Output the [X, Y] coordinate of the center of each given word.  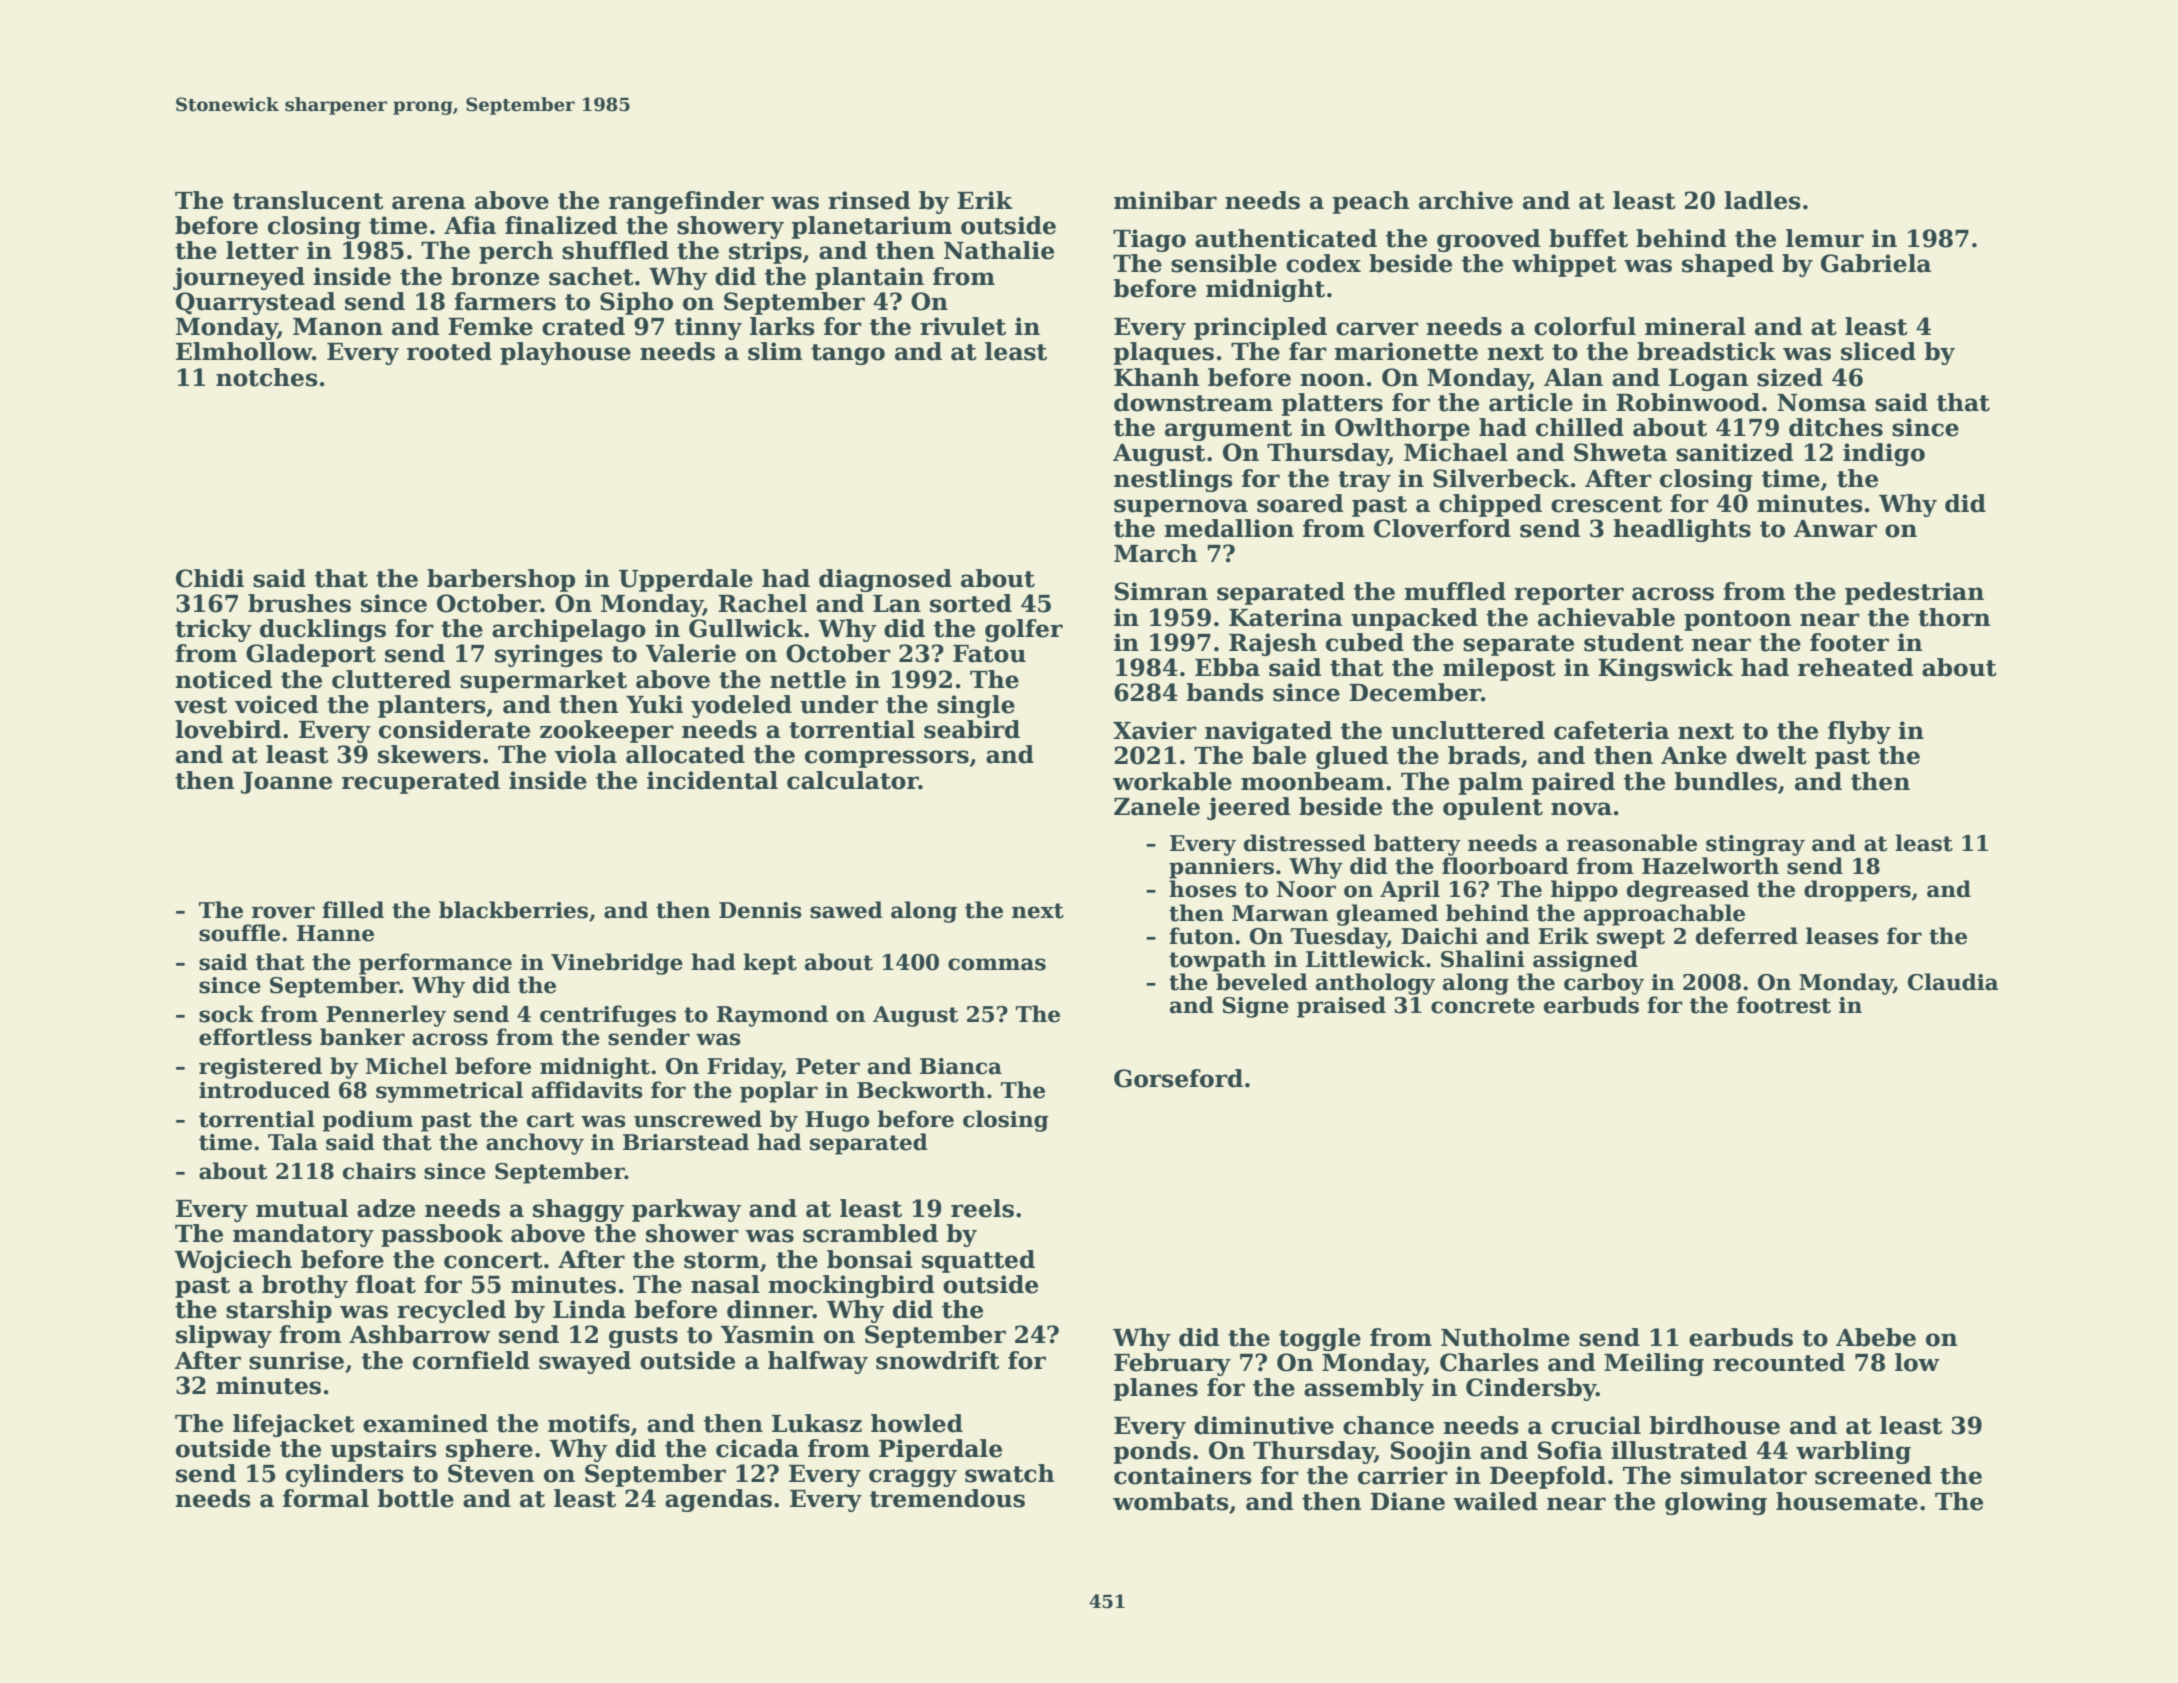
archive [1466, 200]
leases [1842, 936]
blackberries [513, 910]
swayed [585, 1362]
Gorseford [1178, 1078]
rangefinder [686, 202]
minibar [1165, 200]
